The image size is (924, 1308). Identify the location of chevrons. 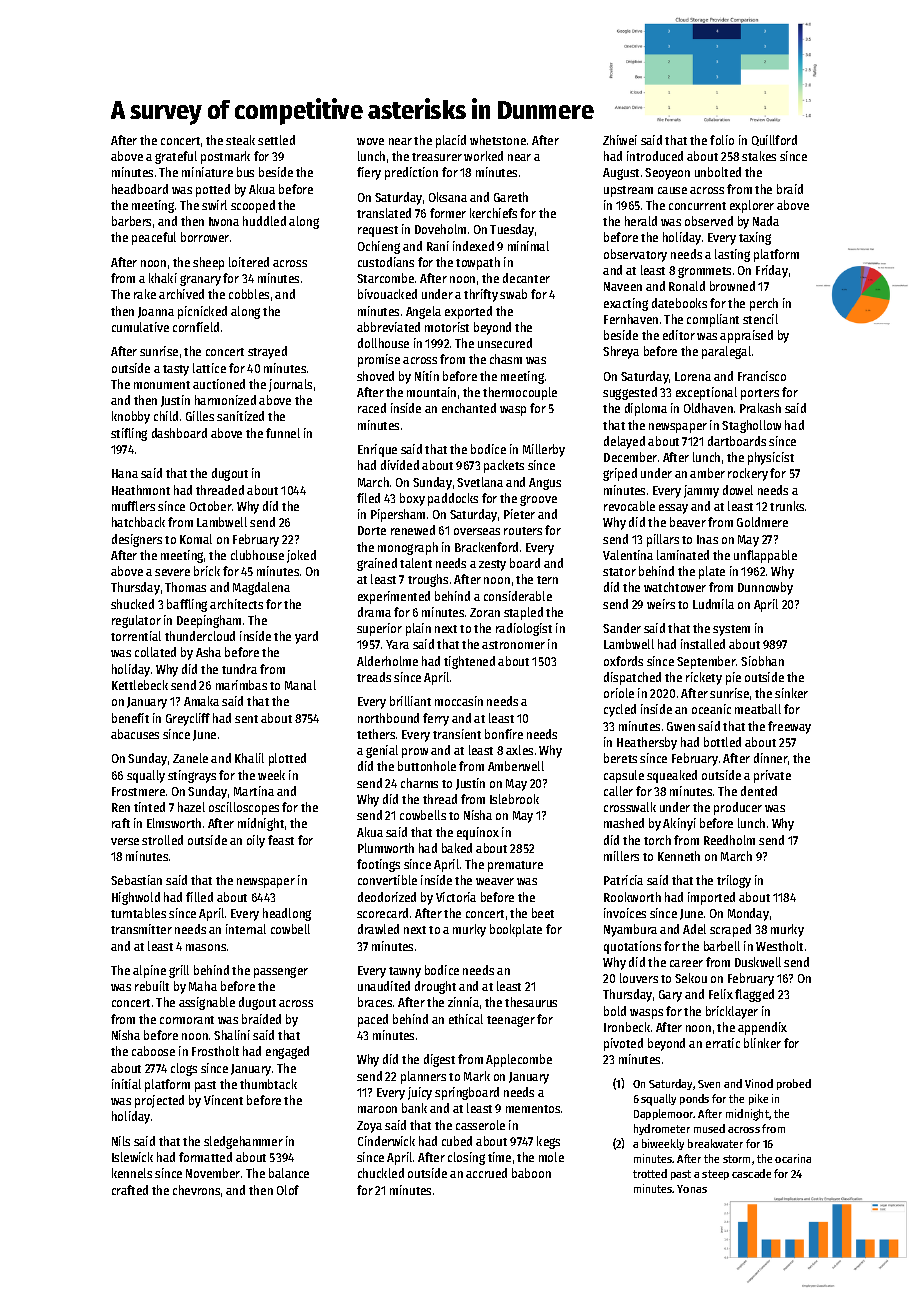
(196, 1190).
